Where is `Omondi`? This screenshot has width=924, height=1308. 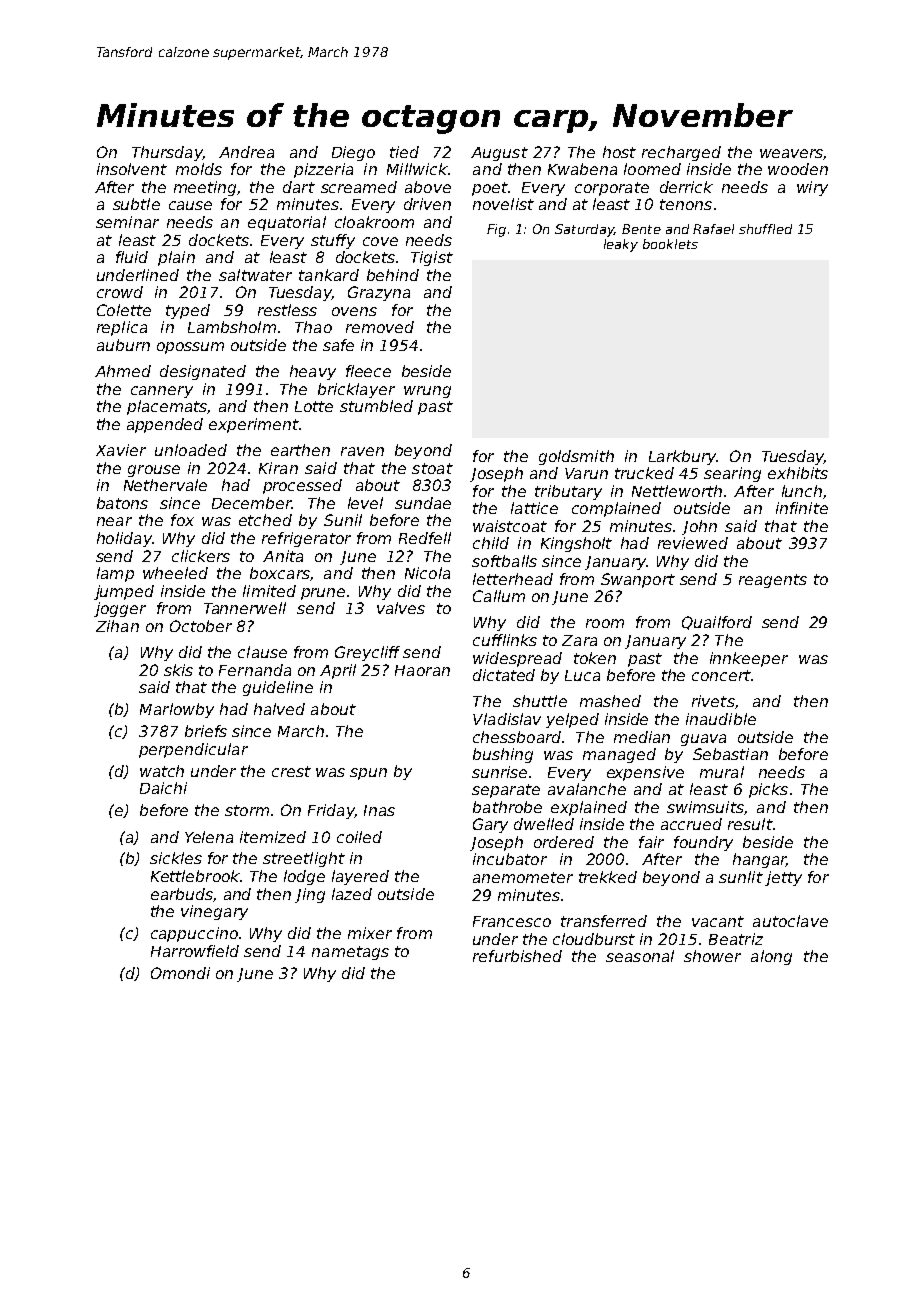
Omondi is located at coordinates (180, 973).
